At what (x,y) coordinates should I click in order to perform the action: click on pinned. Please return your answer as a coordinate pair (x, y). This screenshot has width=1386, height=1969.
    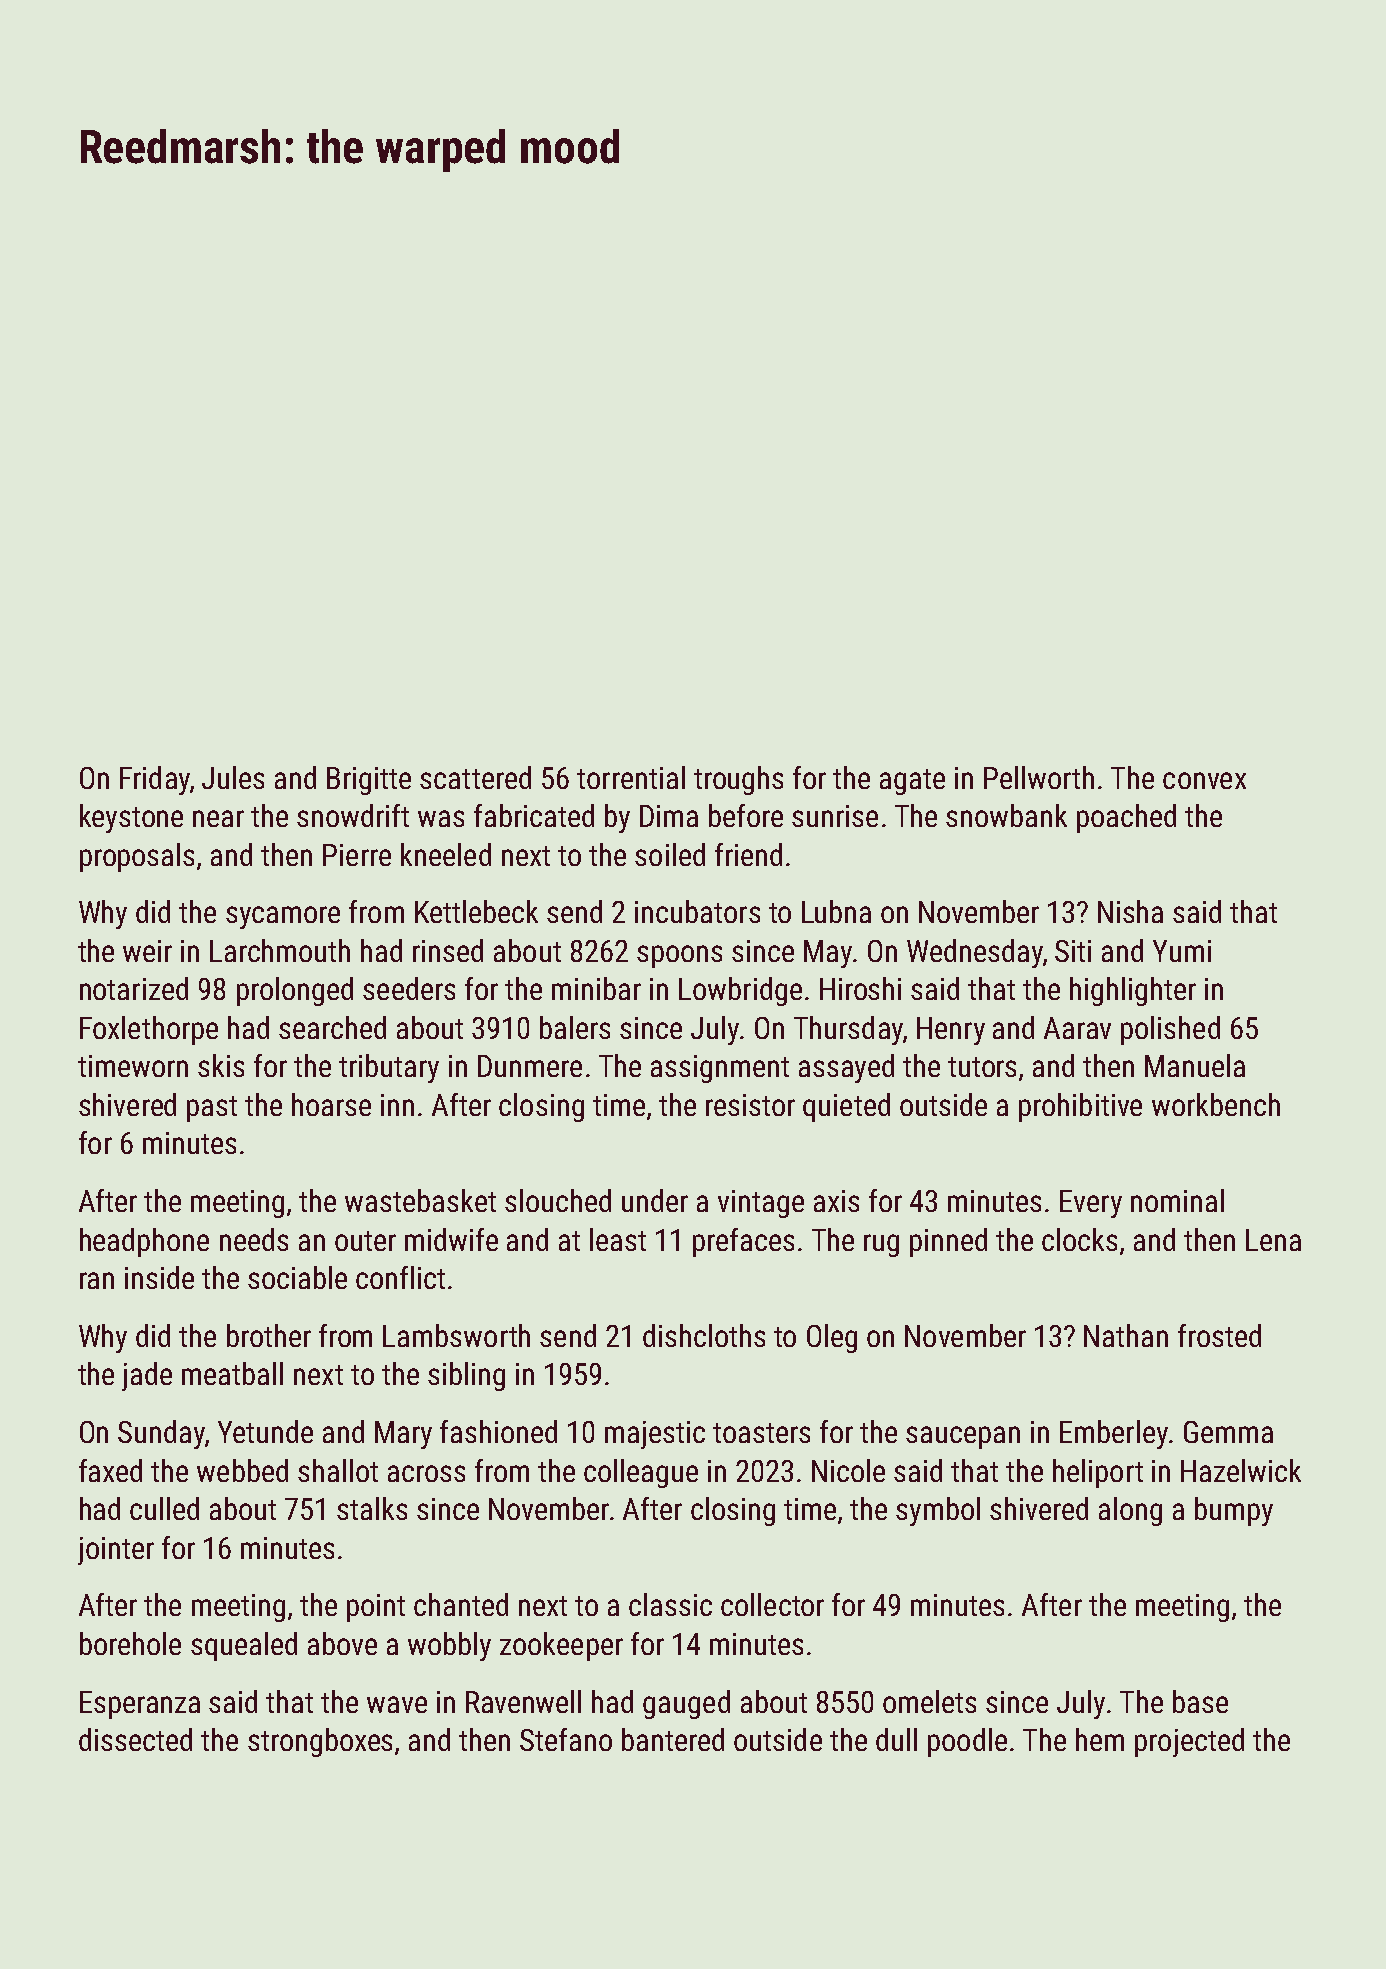
    Looking at the image, I should click on (948, 1242).
